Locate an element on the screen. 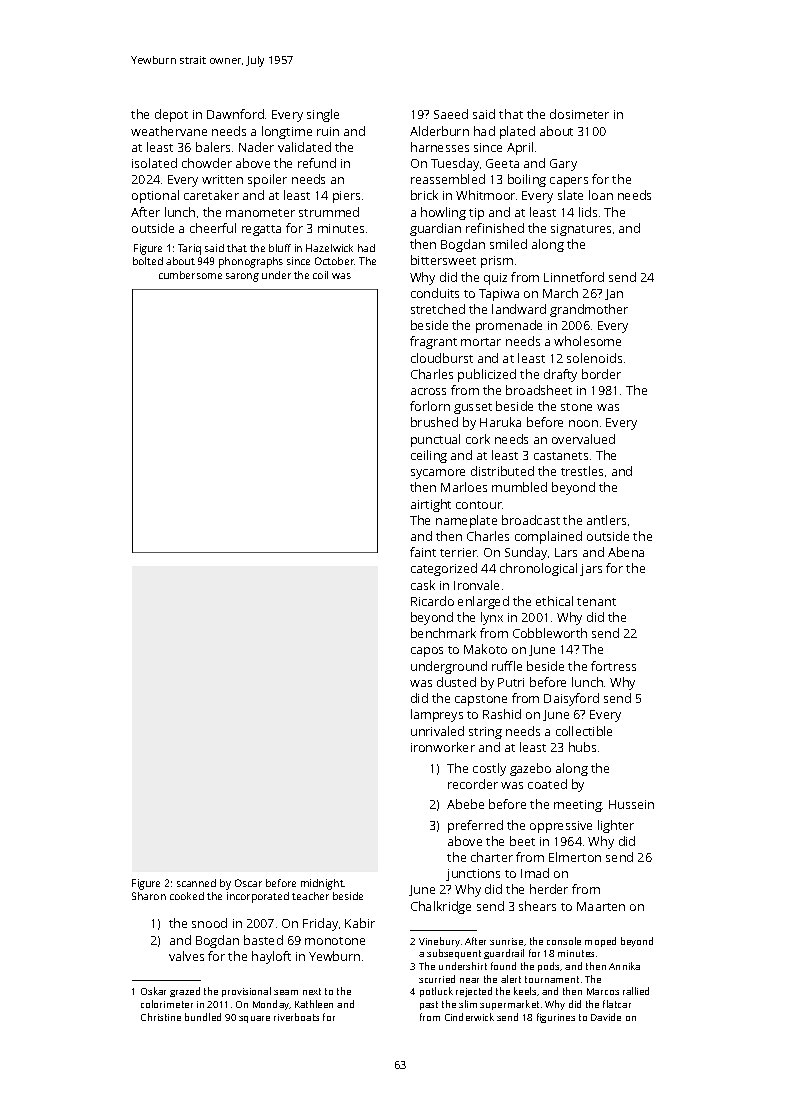  categorized is located at coordinates (444, 569).
